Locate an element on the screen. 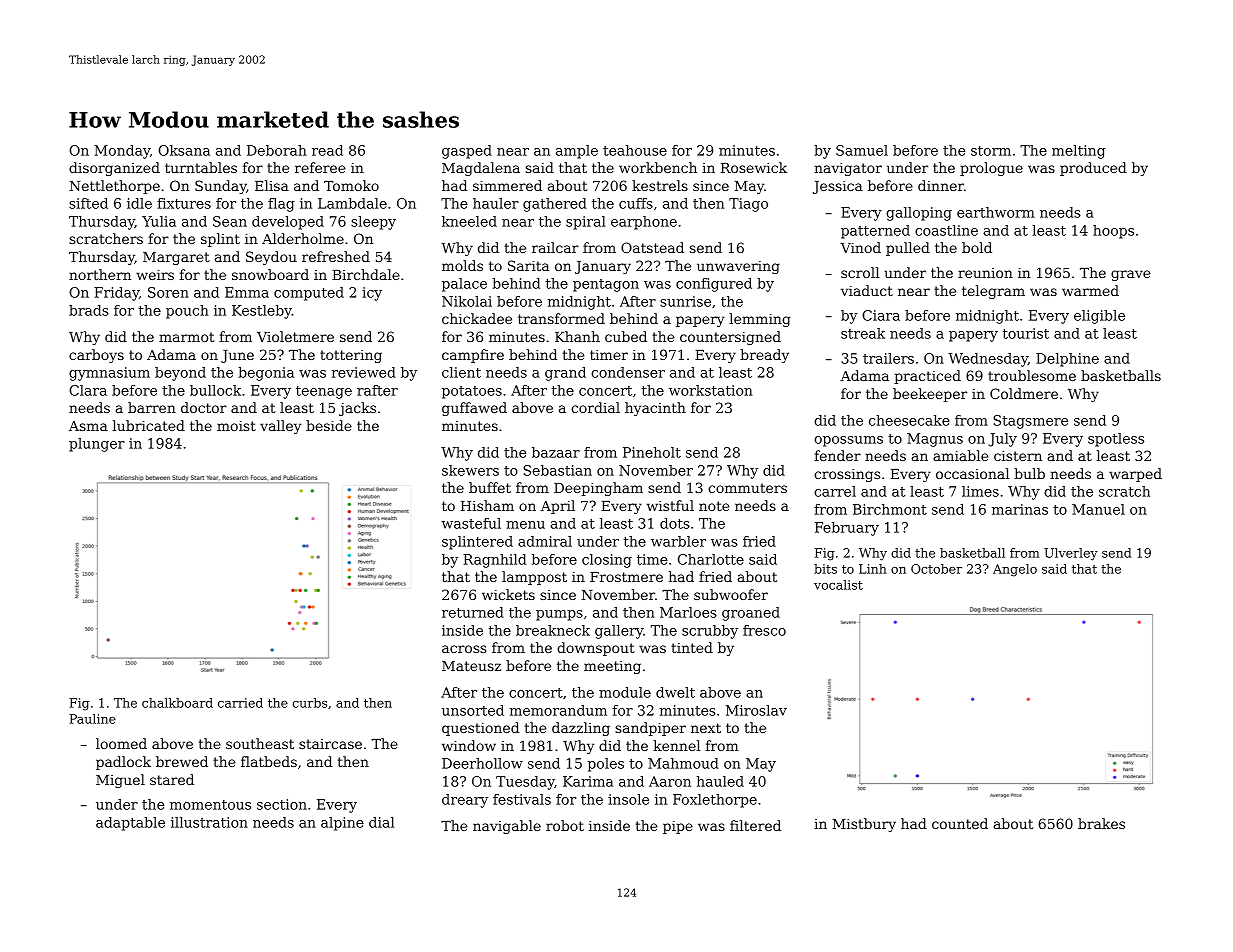  returned is located at coordinates (473, 612).
